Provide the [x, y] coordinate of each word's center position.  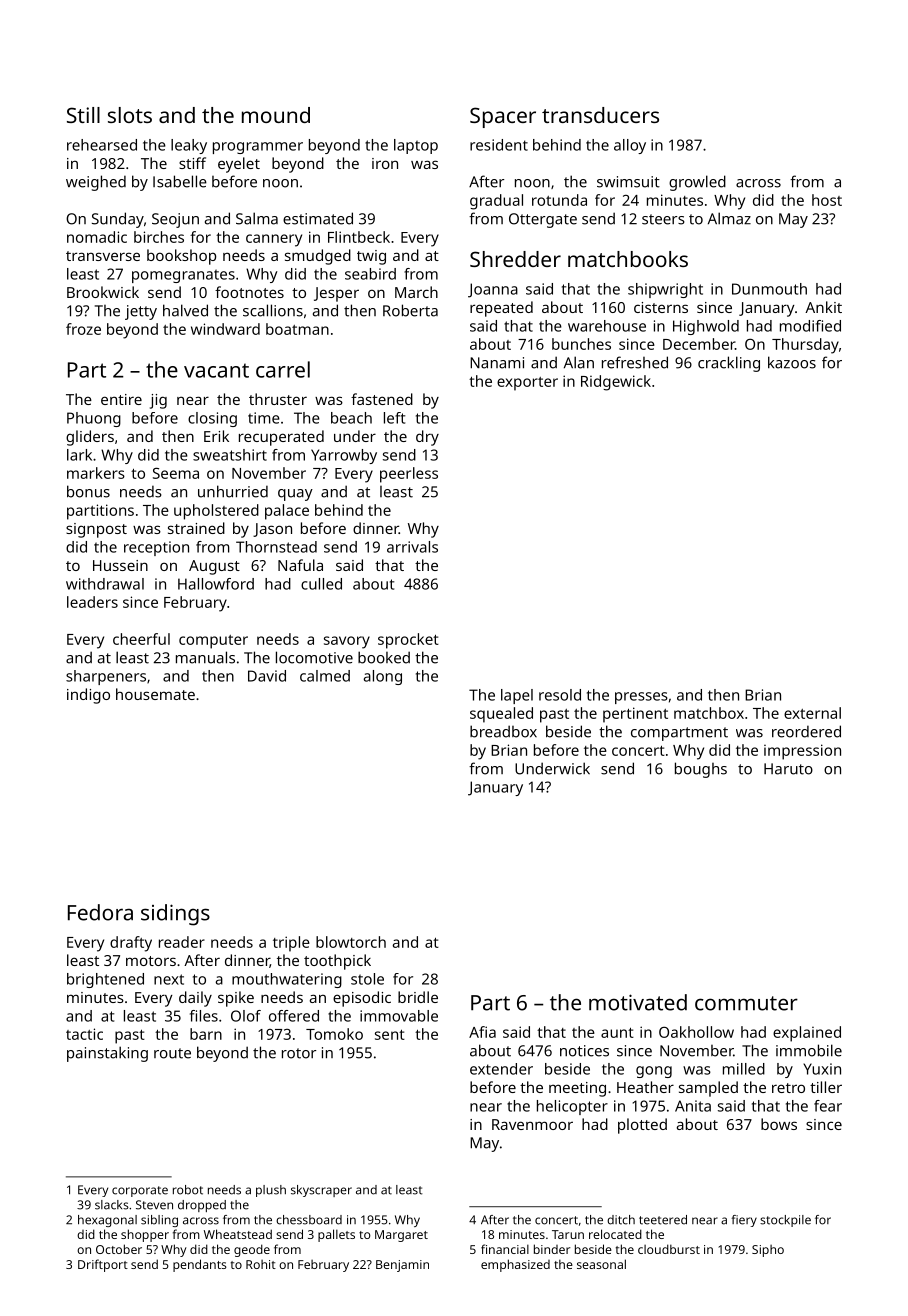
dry [427, 438]
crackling [729, 364]
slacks [112, 1205]
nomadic [97, 237]
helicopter [572, 1107]
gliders [90, 438]
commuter [746, 1003]
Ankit [823, 307]
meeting [577, 1089]
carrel [283, 369]
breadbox [503, 731]
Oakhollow [696, 1032]
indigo [88, 696]
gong [654, 1072]
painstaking [107, 1054]
